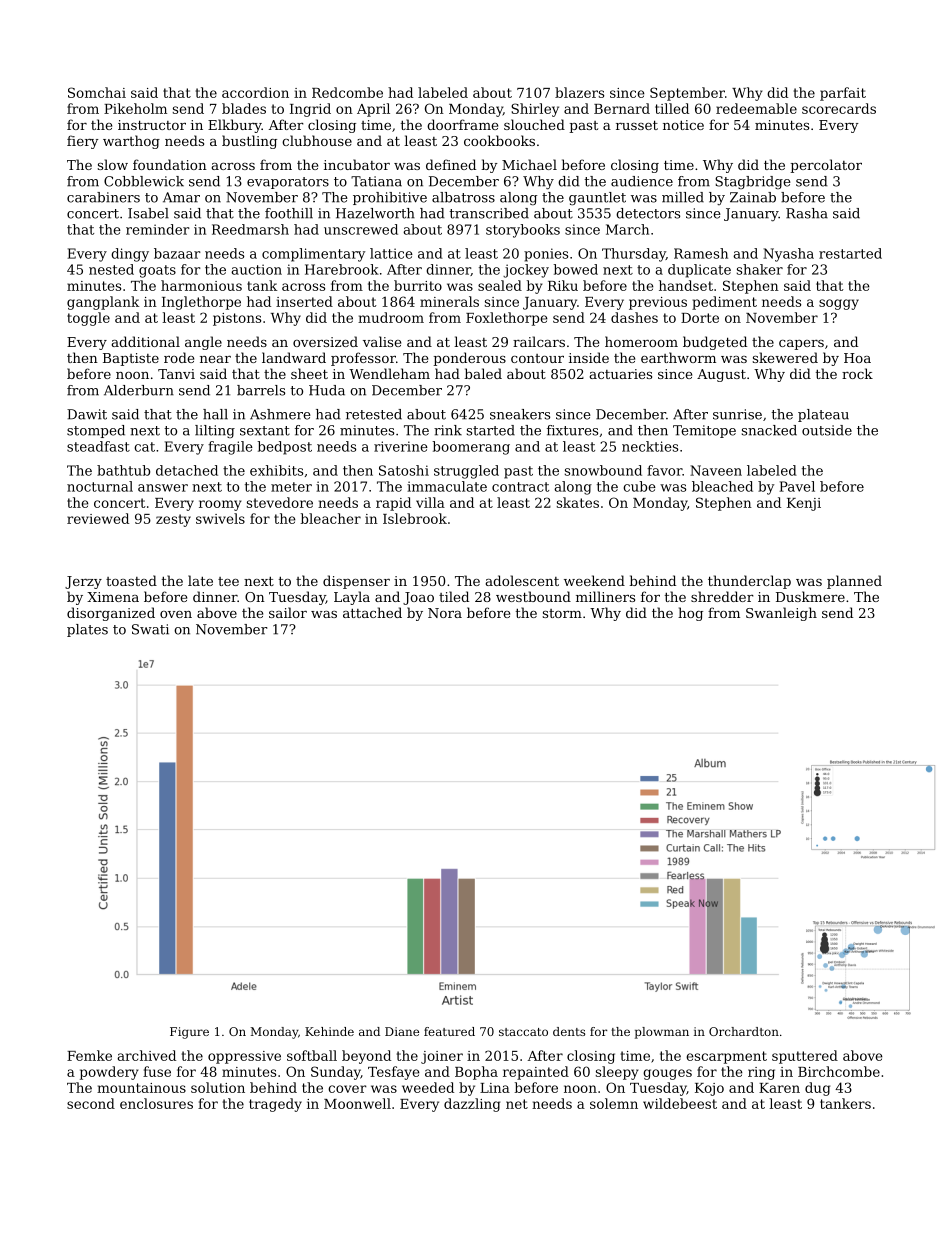  What do you see at coordinates (103, 197) in the screenshot?
I see `carabiners` at bounding box center [103, 197].
